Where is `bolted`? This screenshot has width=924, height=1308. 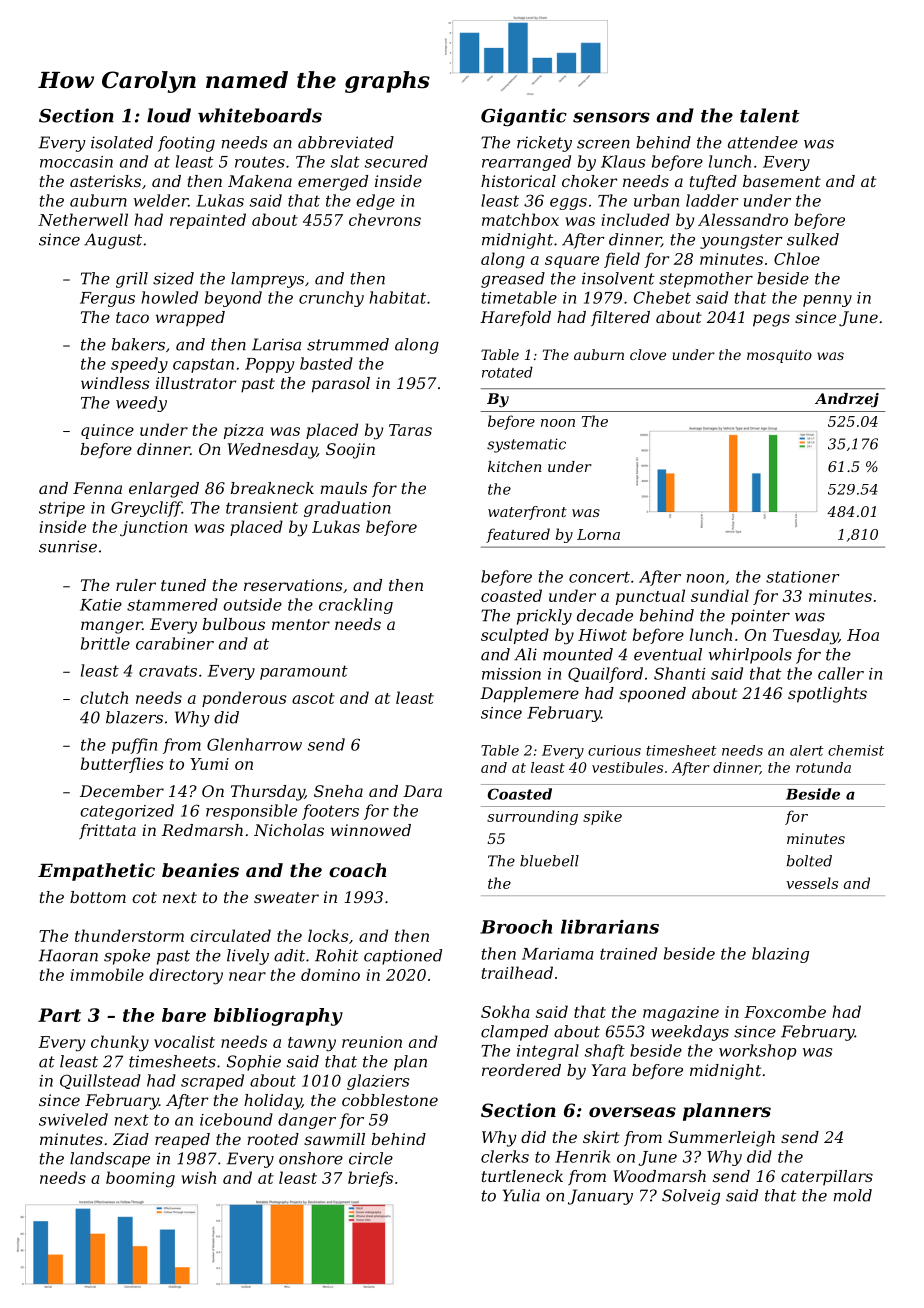 bolted is located at coordinates (809, 861).
